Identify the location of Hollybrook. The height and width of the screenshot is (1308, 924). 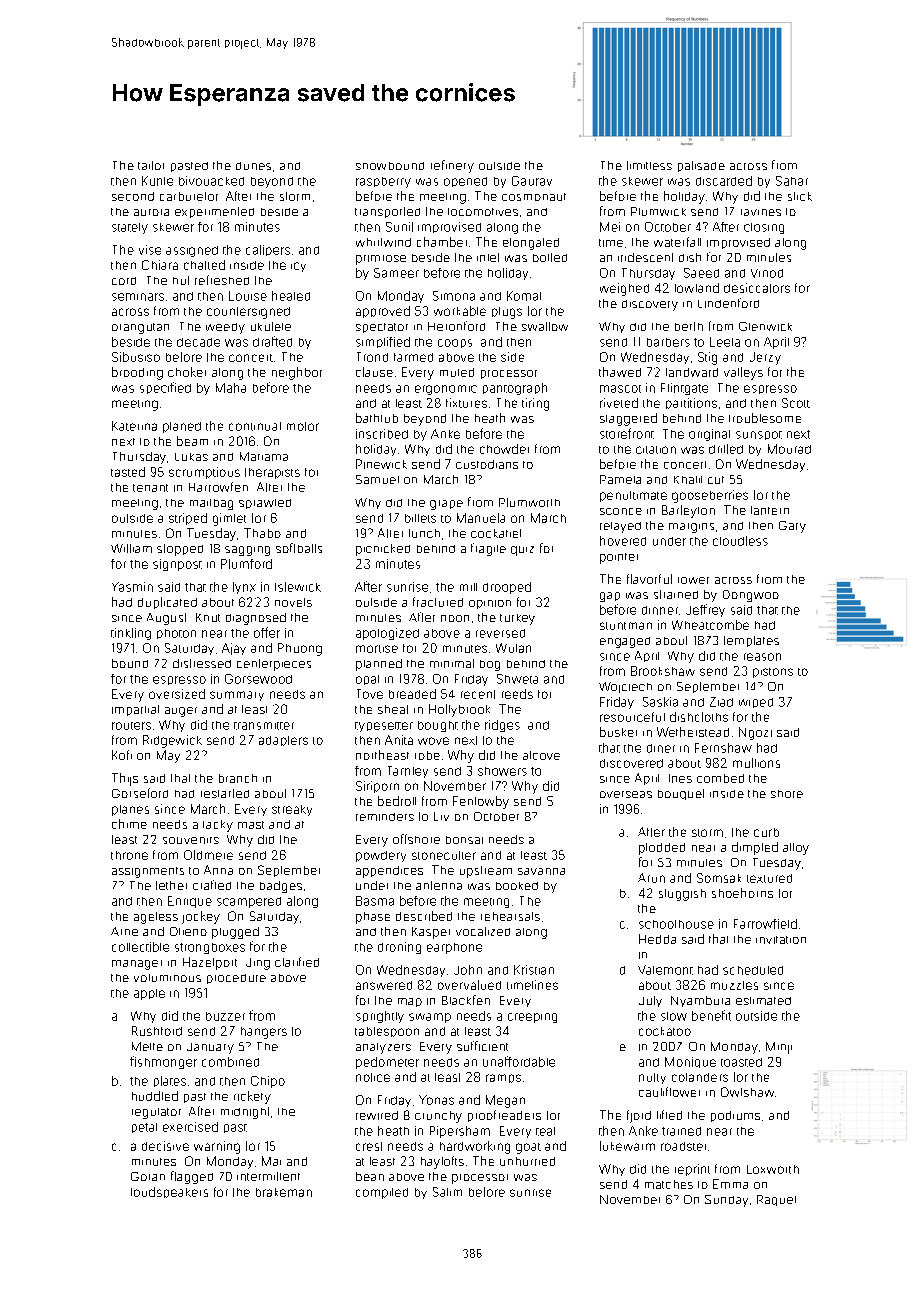
(459, 710).
